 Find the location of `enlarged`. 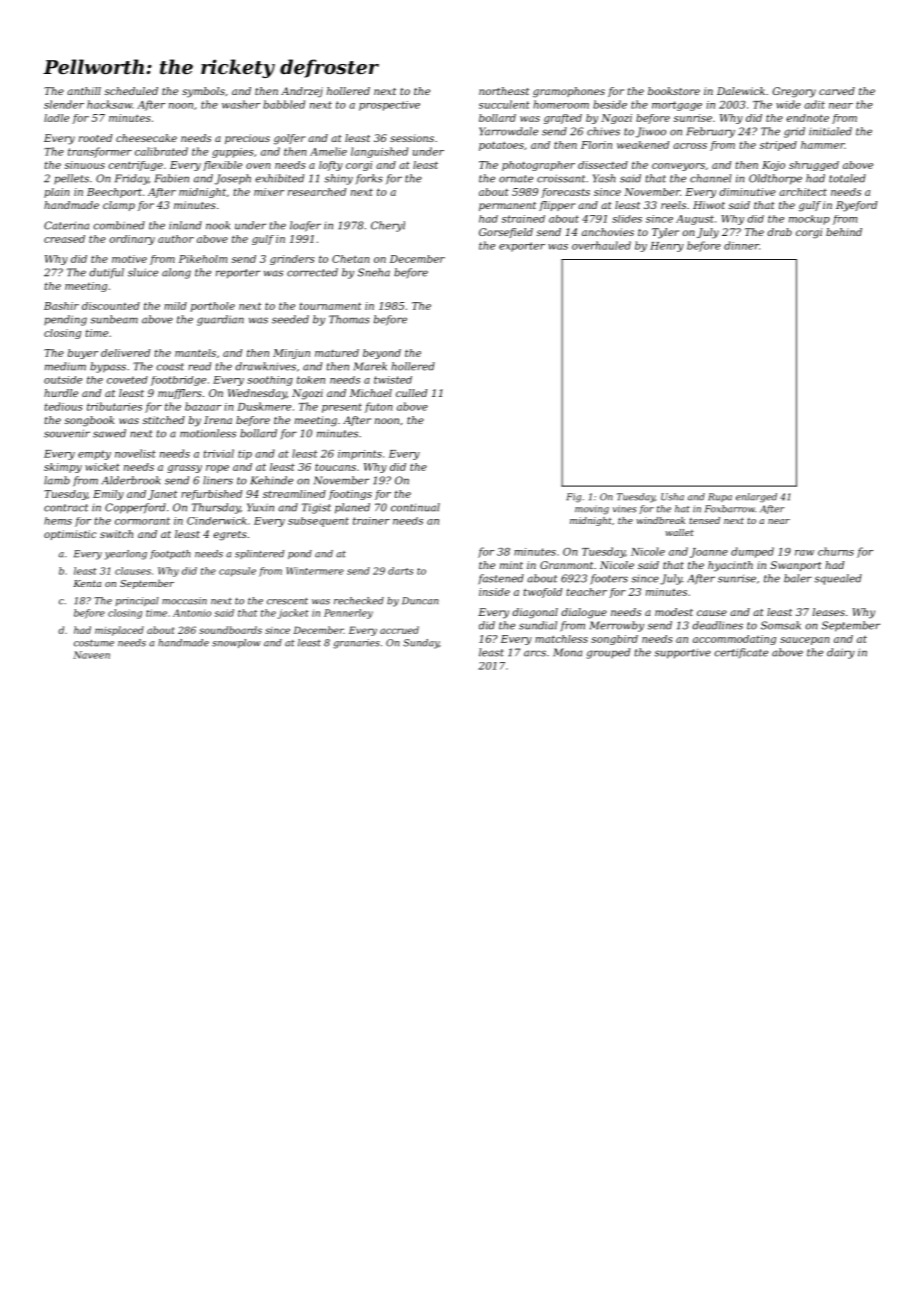

enlarged is located at coordinates (756, 498).
